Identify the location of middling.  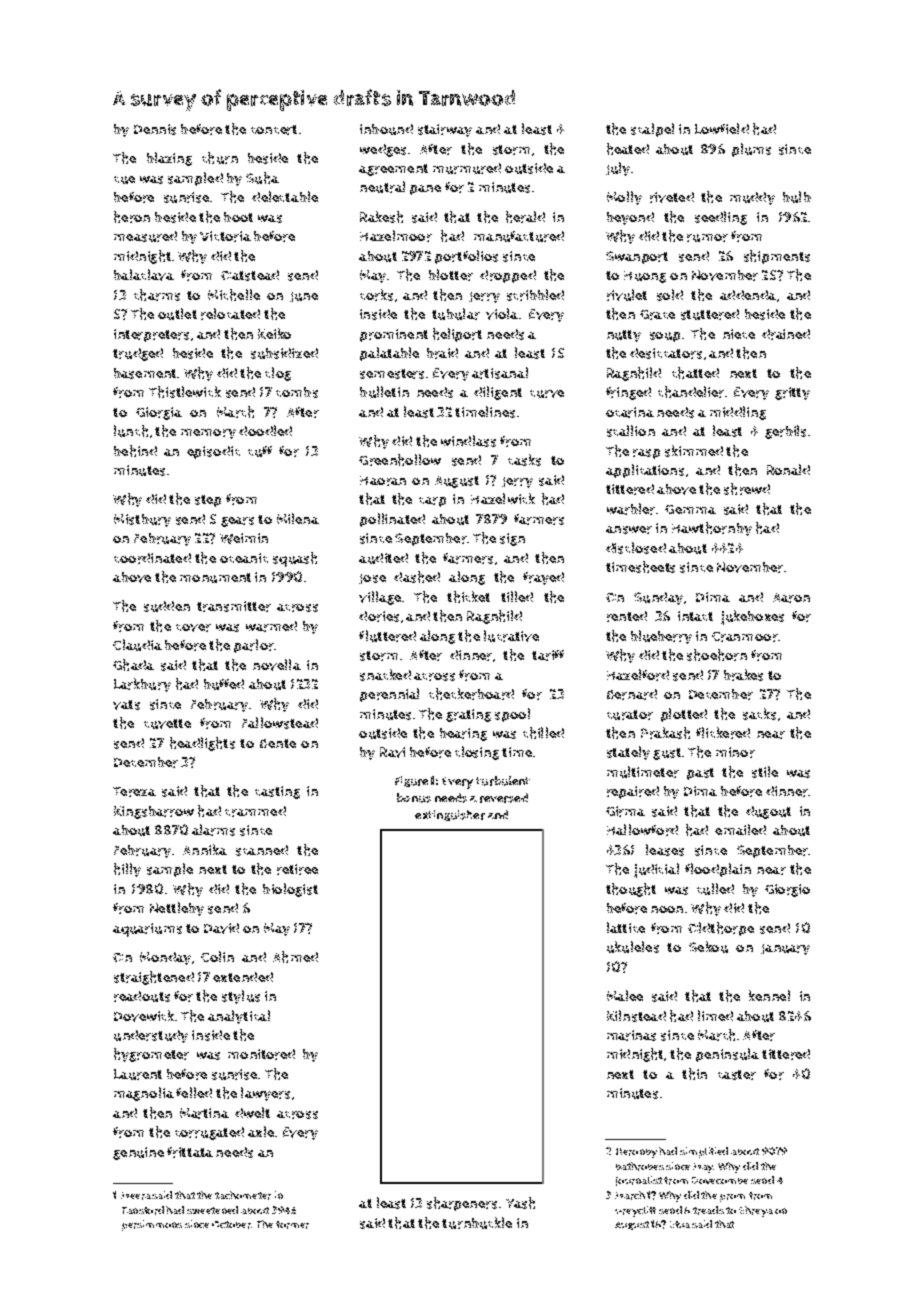
(738, 413).
